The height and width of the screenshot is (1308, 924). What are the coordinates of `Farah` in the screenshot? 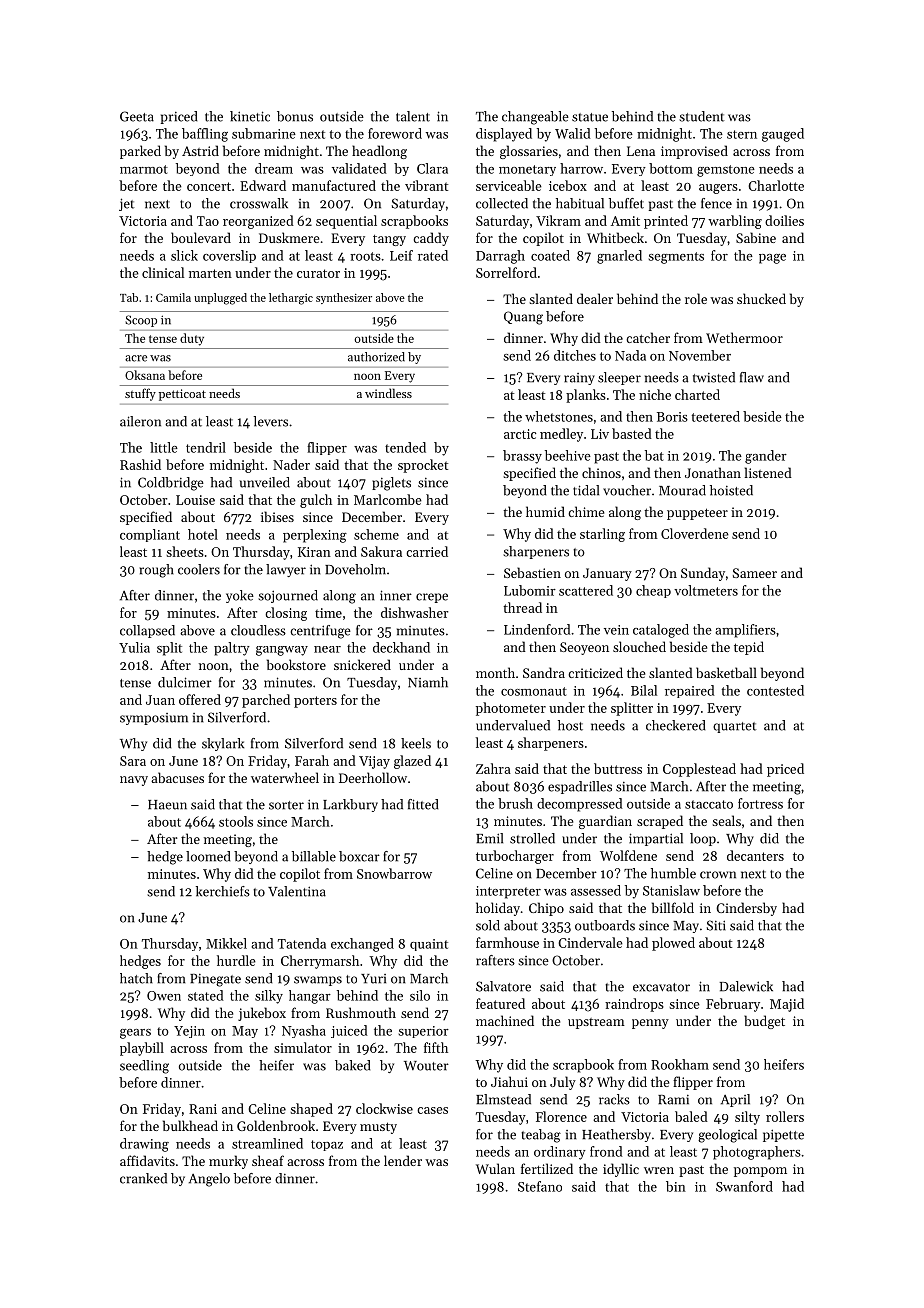 It's located at (312, 760).
